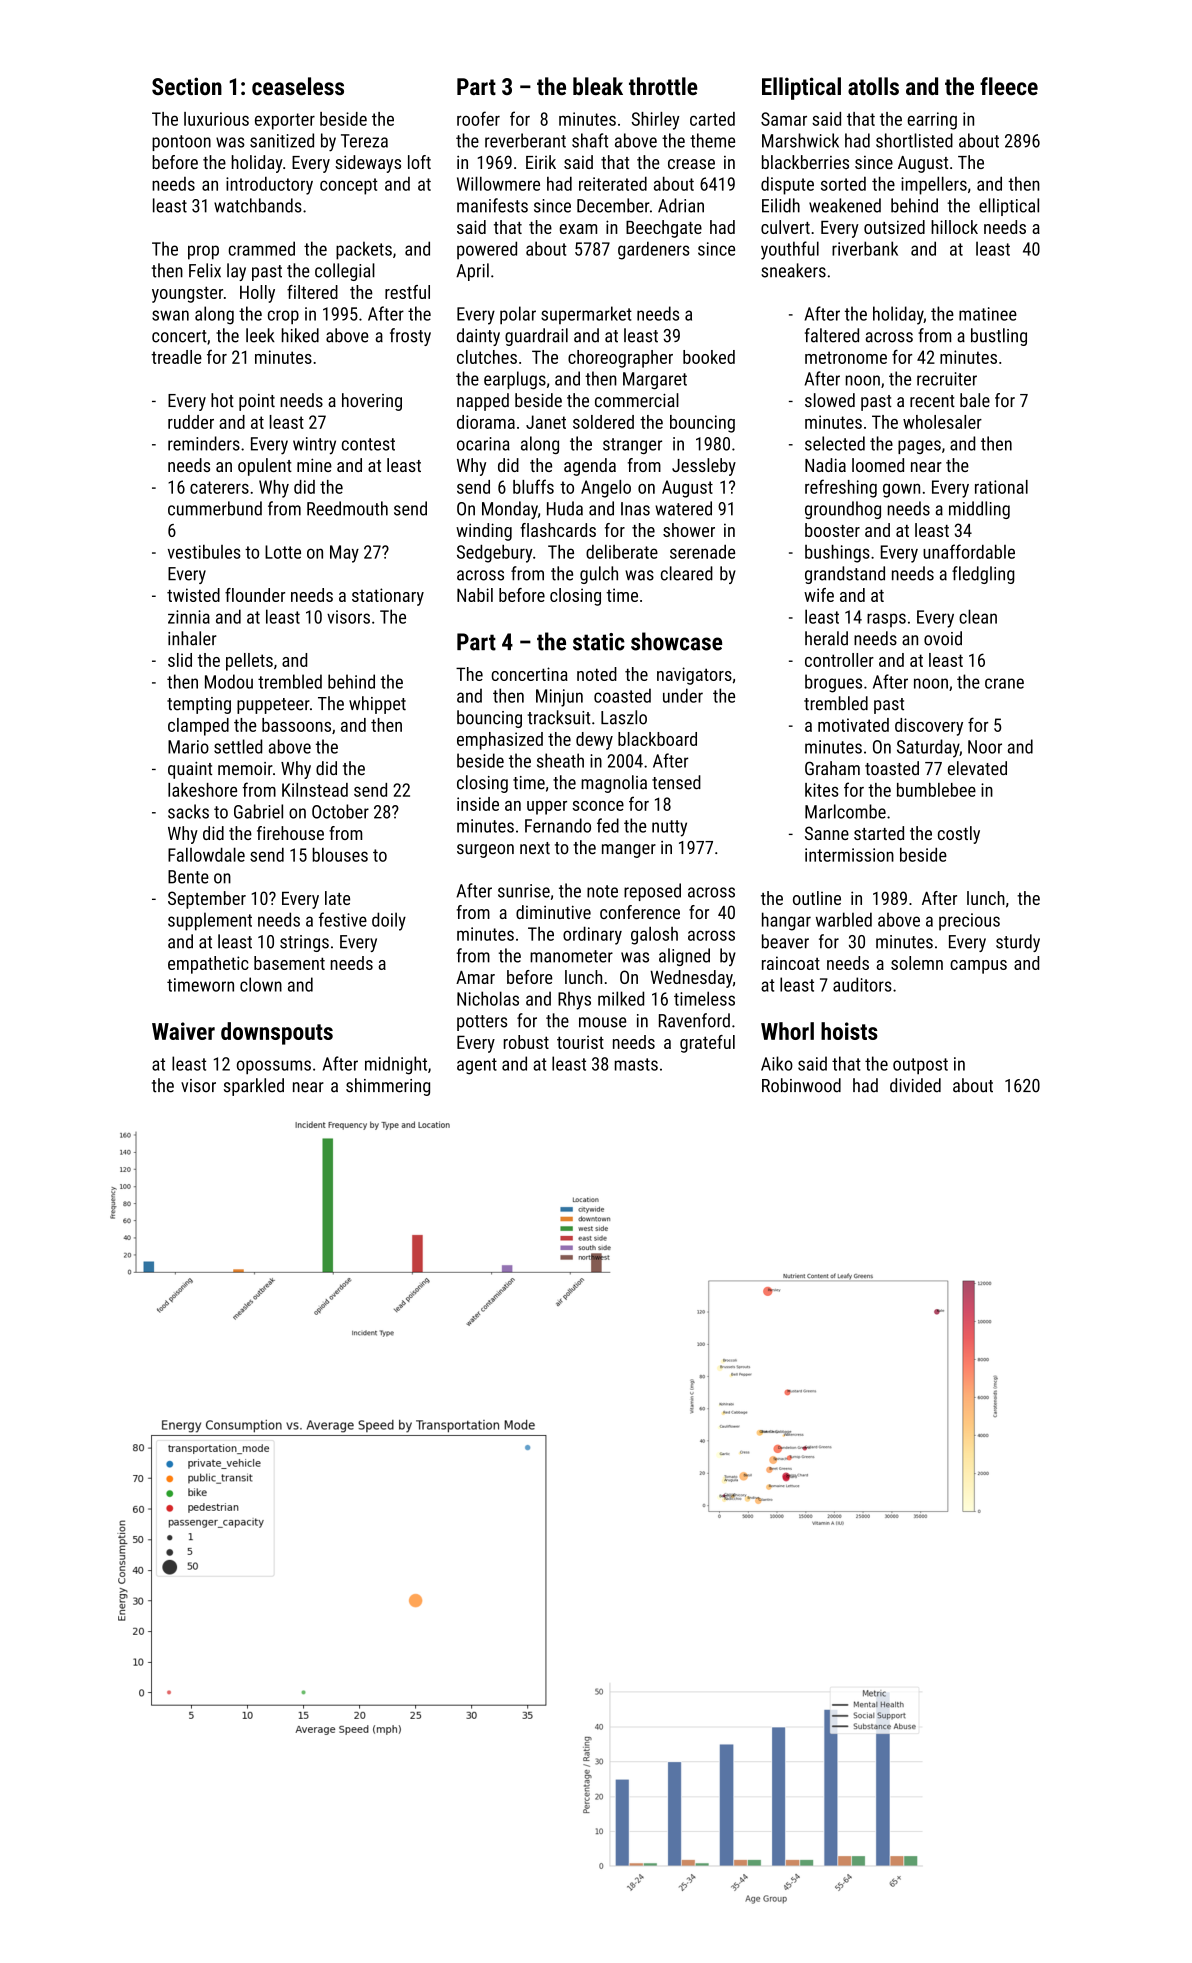 Image resolution: width=1192 pixels, height=1963 pixels. What do you see at coordinates (298, 86) in the image?
I see `ceaseless` at bounding box center [298, 86].
